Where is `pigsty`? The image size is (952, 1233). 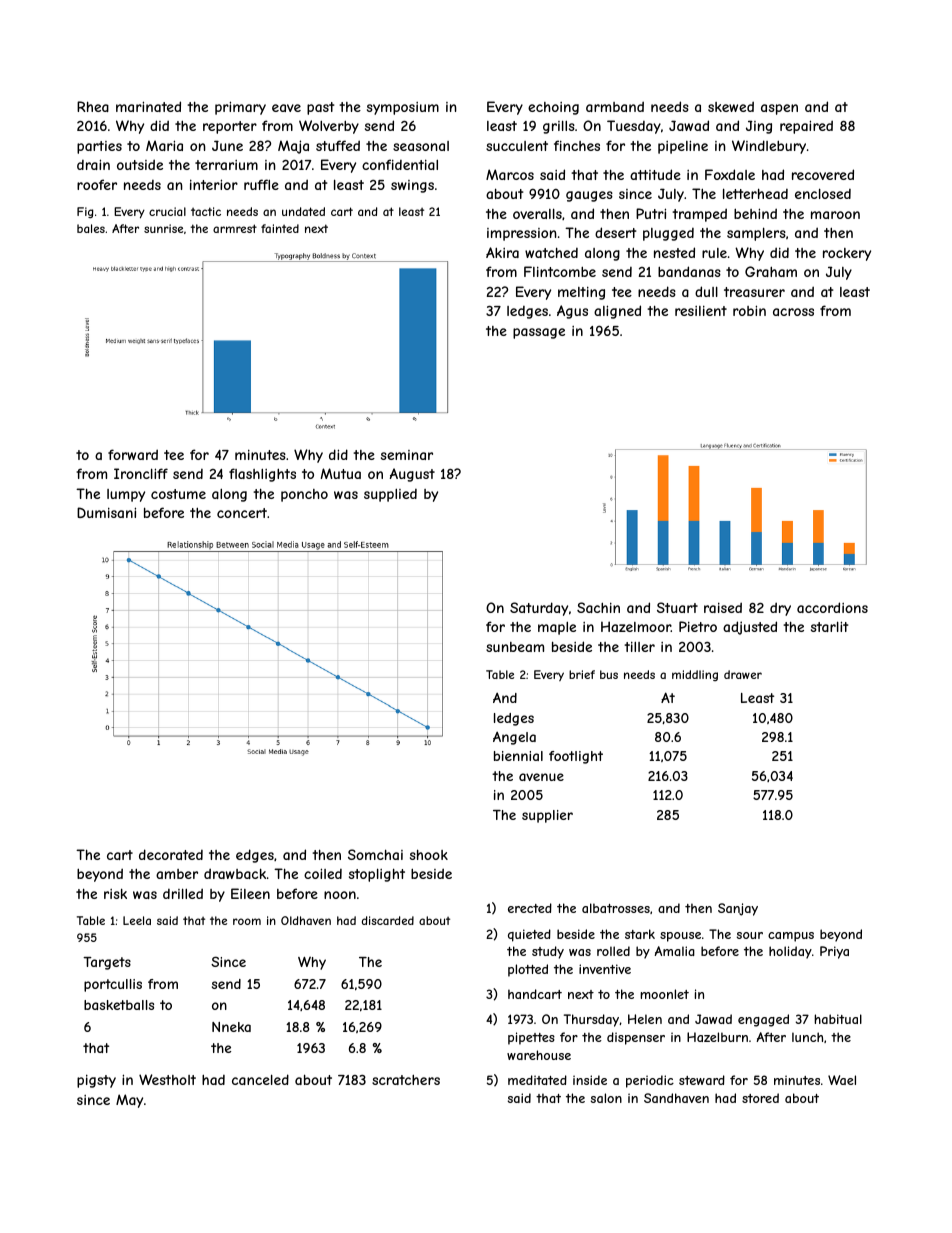
pigsty is located at coordinates (96, 1081).
